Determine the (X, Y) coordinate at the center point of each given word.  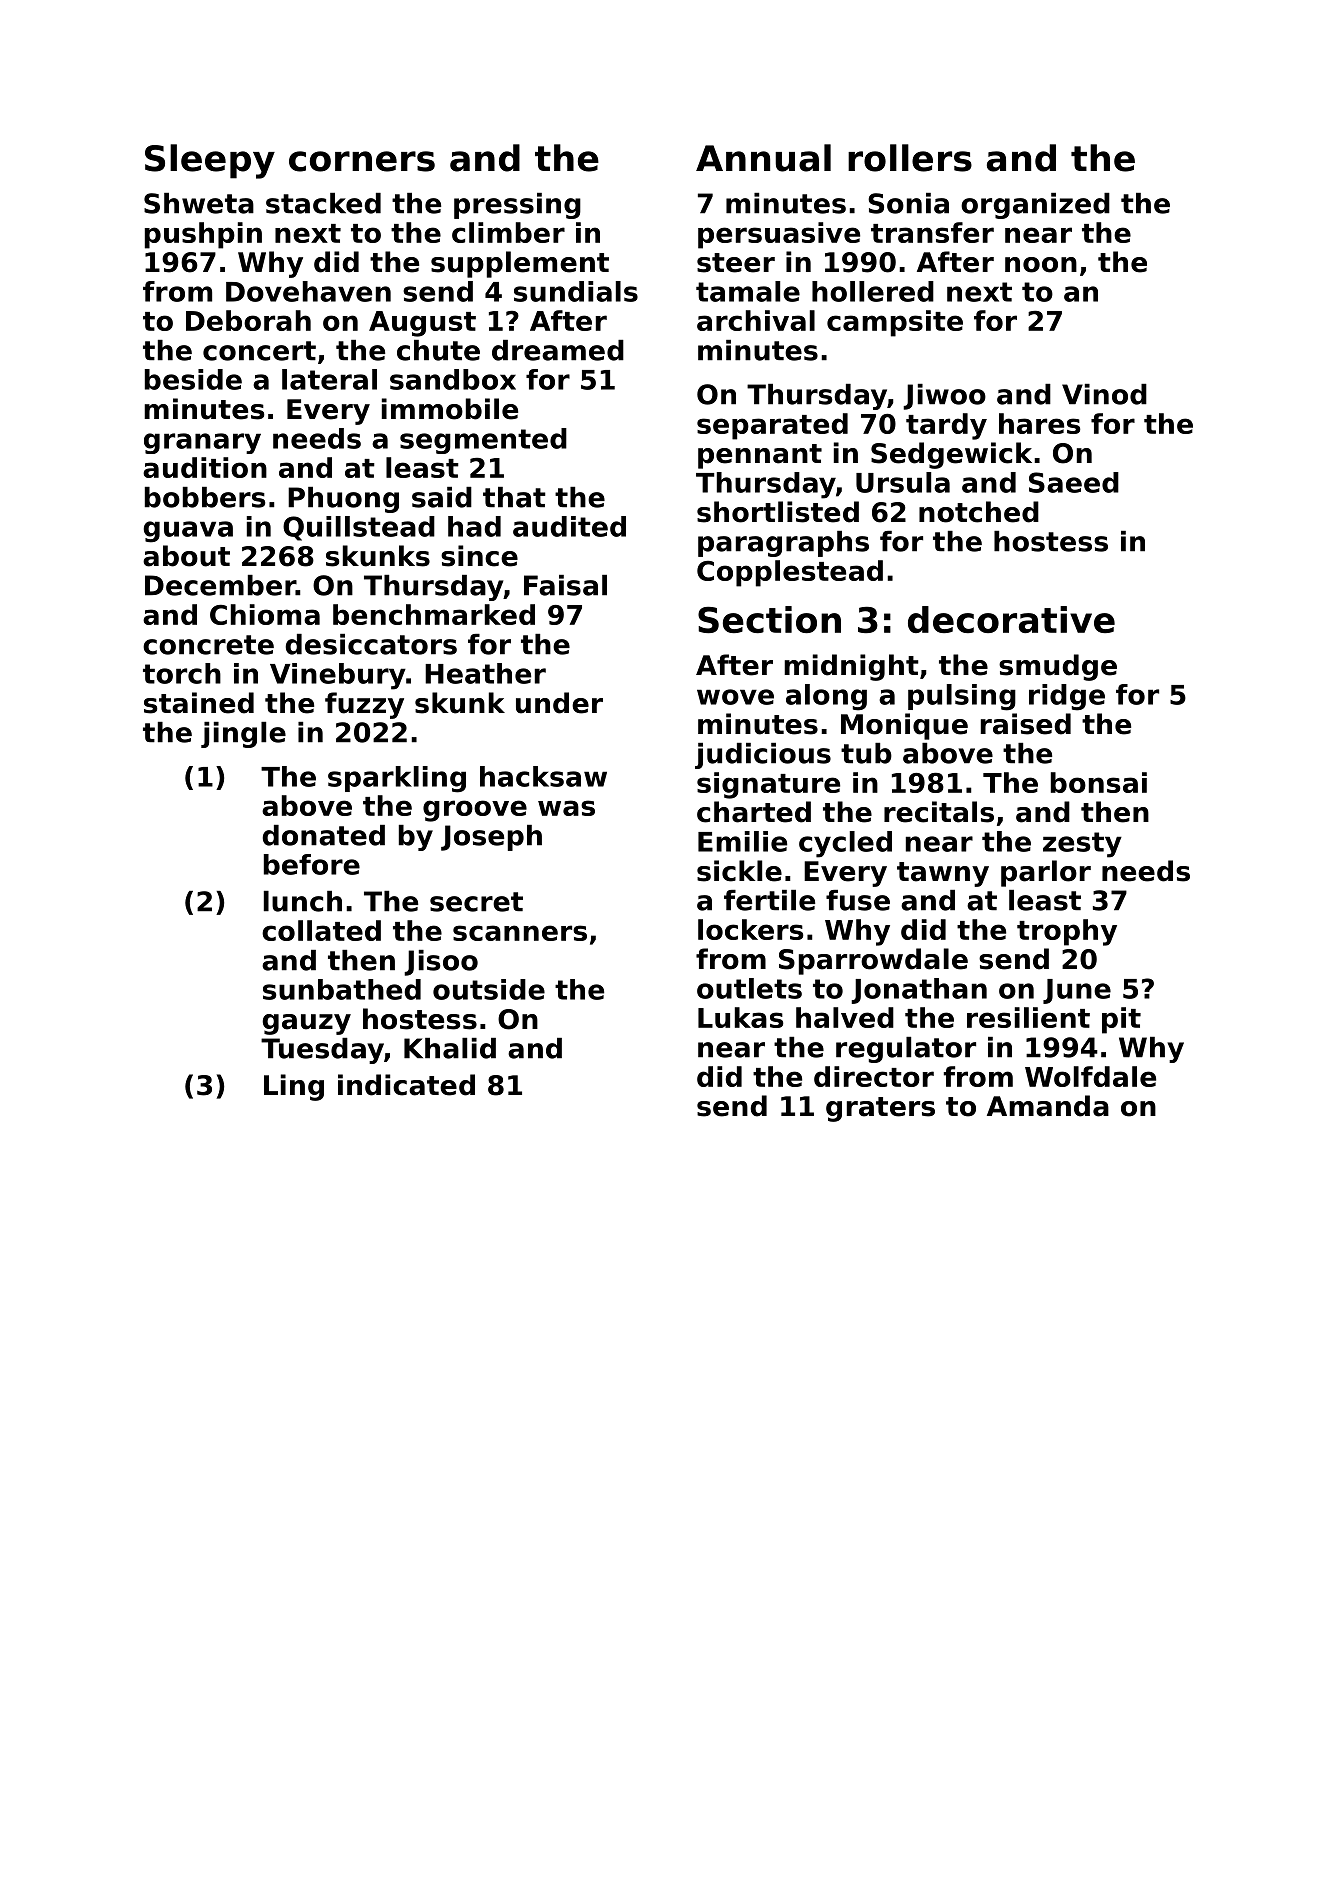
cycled (845, 844)
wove (735, 697)
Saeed (1074, 482)
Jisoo (441, 963)
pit (1121, 1020)
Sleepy (210, 161)
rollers (910, 158)
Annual (763, 158)
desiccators (371, 644)
